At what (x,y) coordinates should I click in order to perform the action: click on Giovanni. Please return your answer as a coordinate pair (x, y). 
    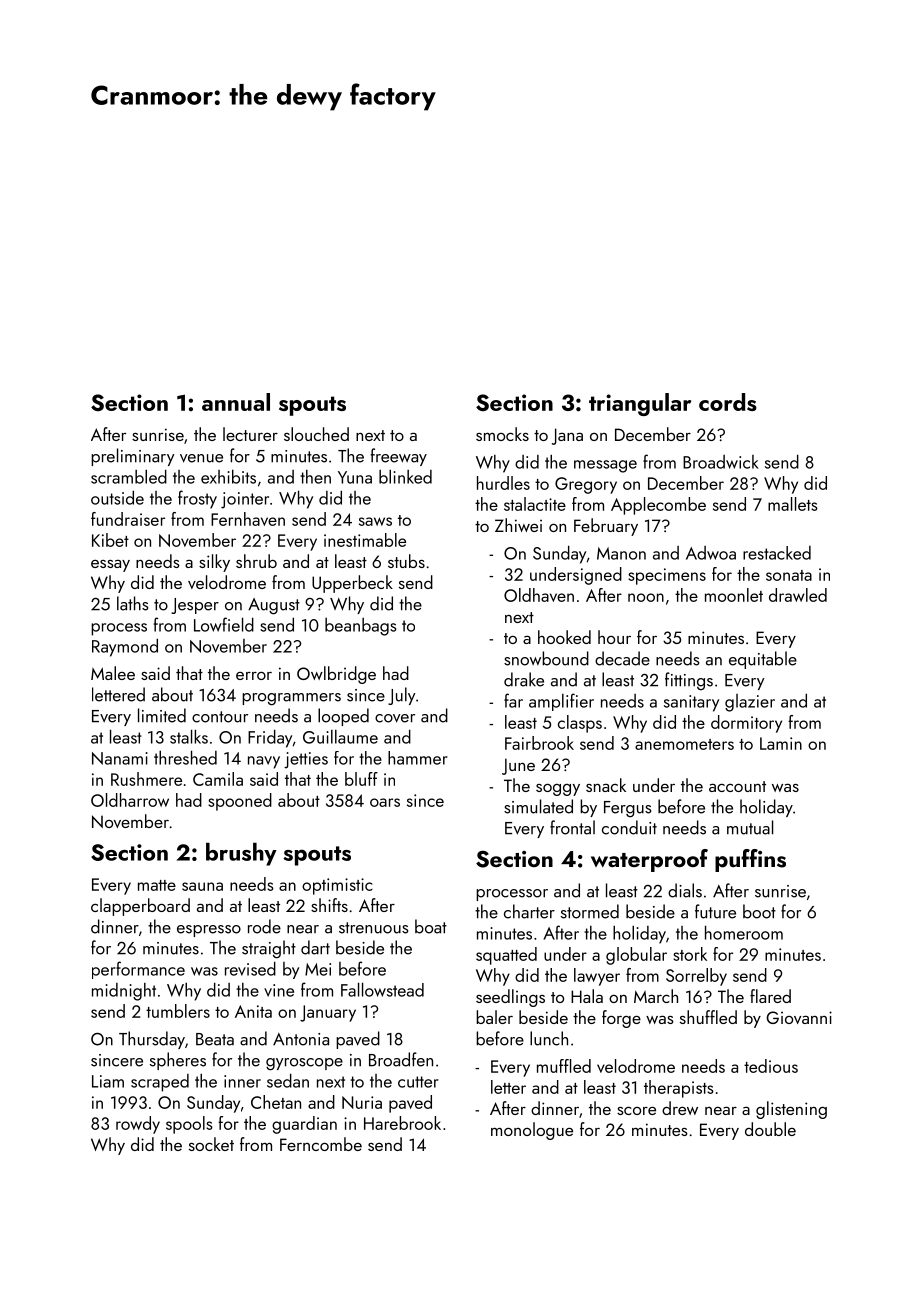
    Looking at the image, I should click on (799, 1017).
